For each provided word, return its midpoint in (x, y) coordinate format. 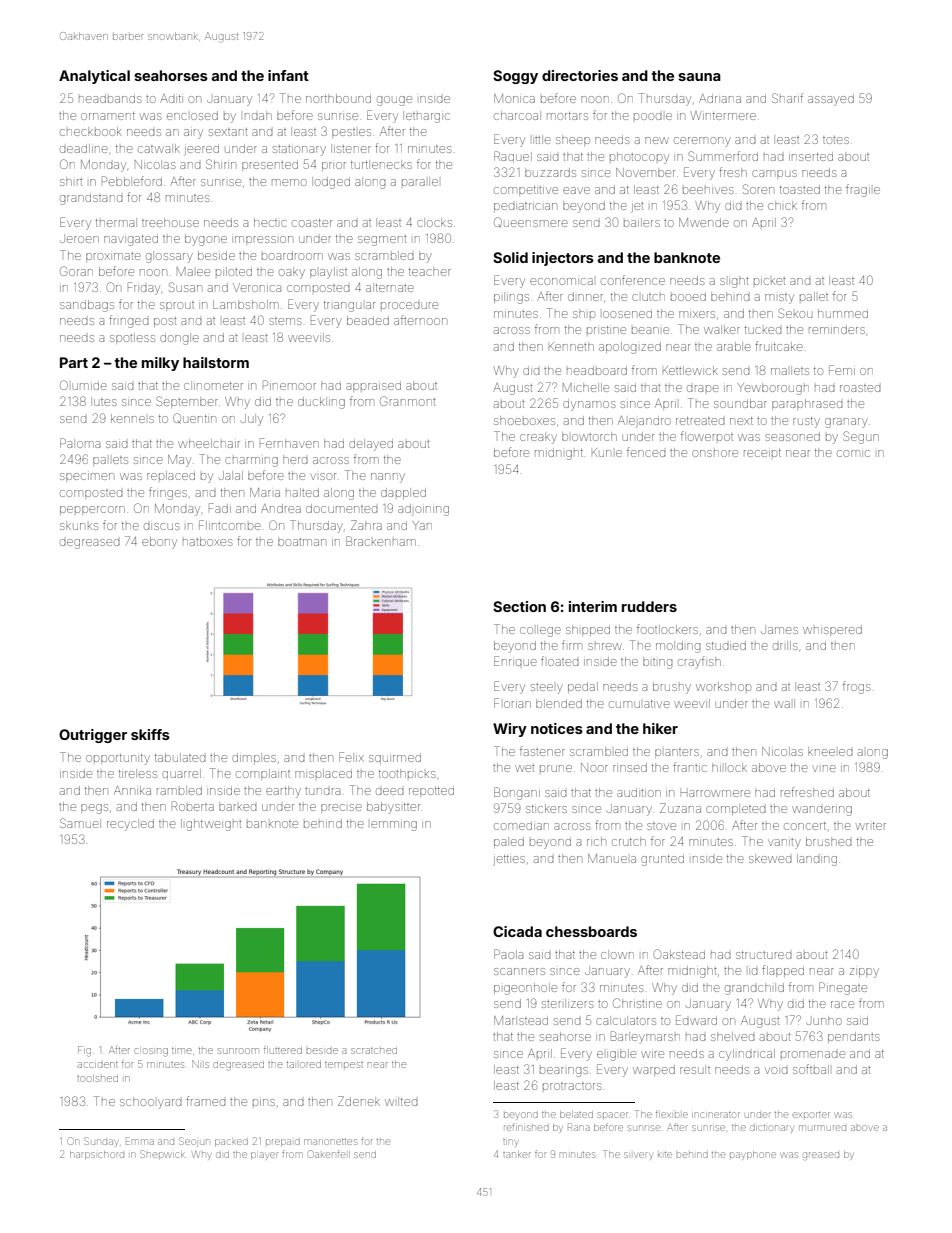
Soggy (515, 77)
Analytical (94, 77)
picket (769, 281)
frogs (856, 687)
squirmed (395, 759)
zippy (864, 973)
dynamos (589, 406)
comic (853, 453)
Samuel (80, 823)
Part (74, 362)
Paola (508, 954)
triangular (349, 306)
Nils (200, 1064)
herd (295, 459)
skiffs (150, 734)
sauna (699, 77)
